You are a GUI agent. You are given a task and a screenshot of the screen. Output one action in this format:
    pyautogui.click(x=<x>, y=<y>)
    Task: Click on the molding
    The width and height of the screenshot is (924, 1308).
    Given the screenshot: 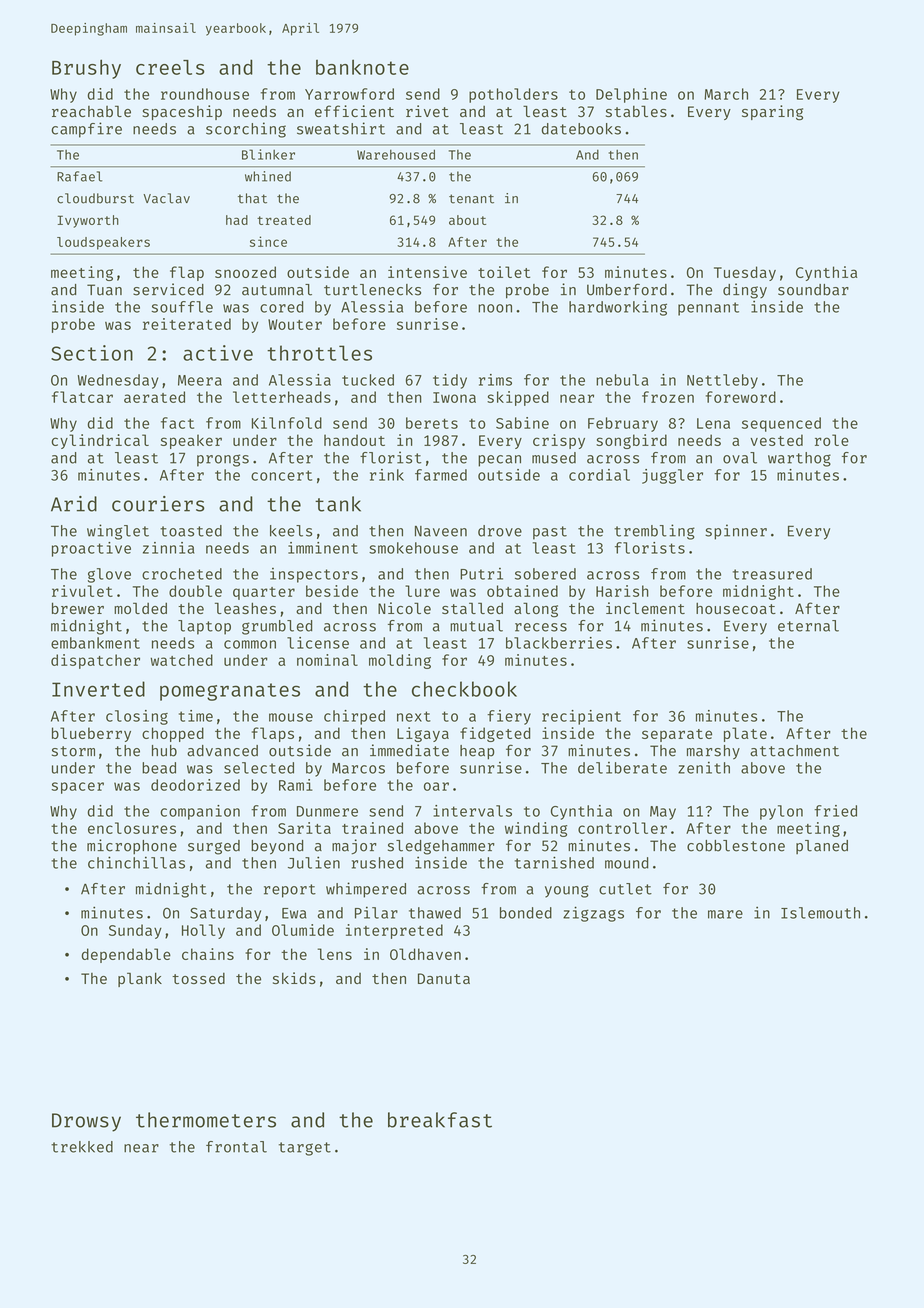 What is the action you would take?
    pyautogui.click(x=400, y=661)
